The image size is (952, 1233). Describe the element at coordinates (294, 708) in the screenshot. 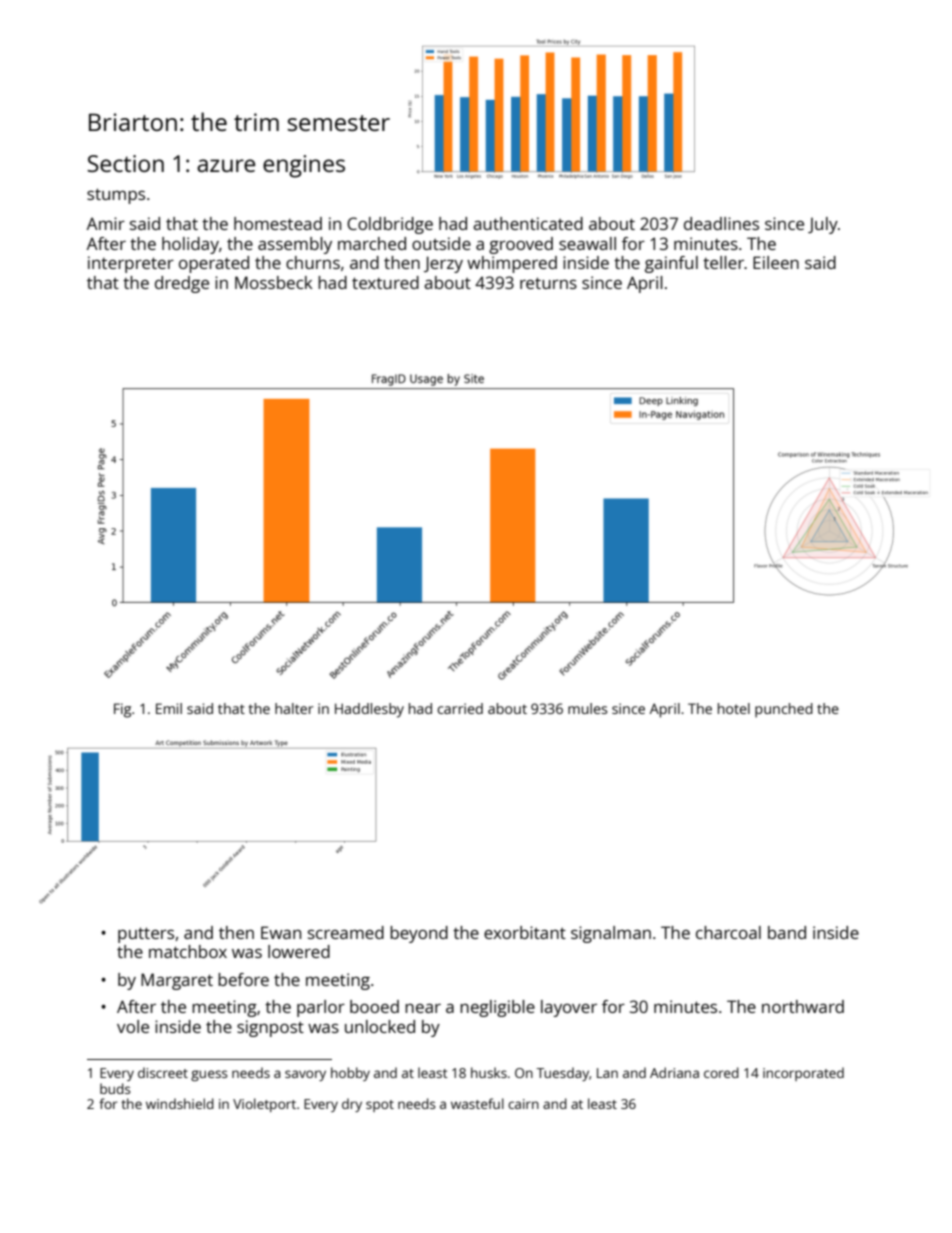

I see `halter` at that location.
